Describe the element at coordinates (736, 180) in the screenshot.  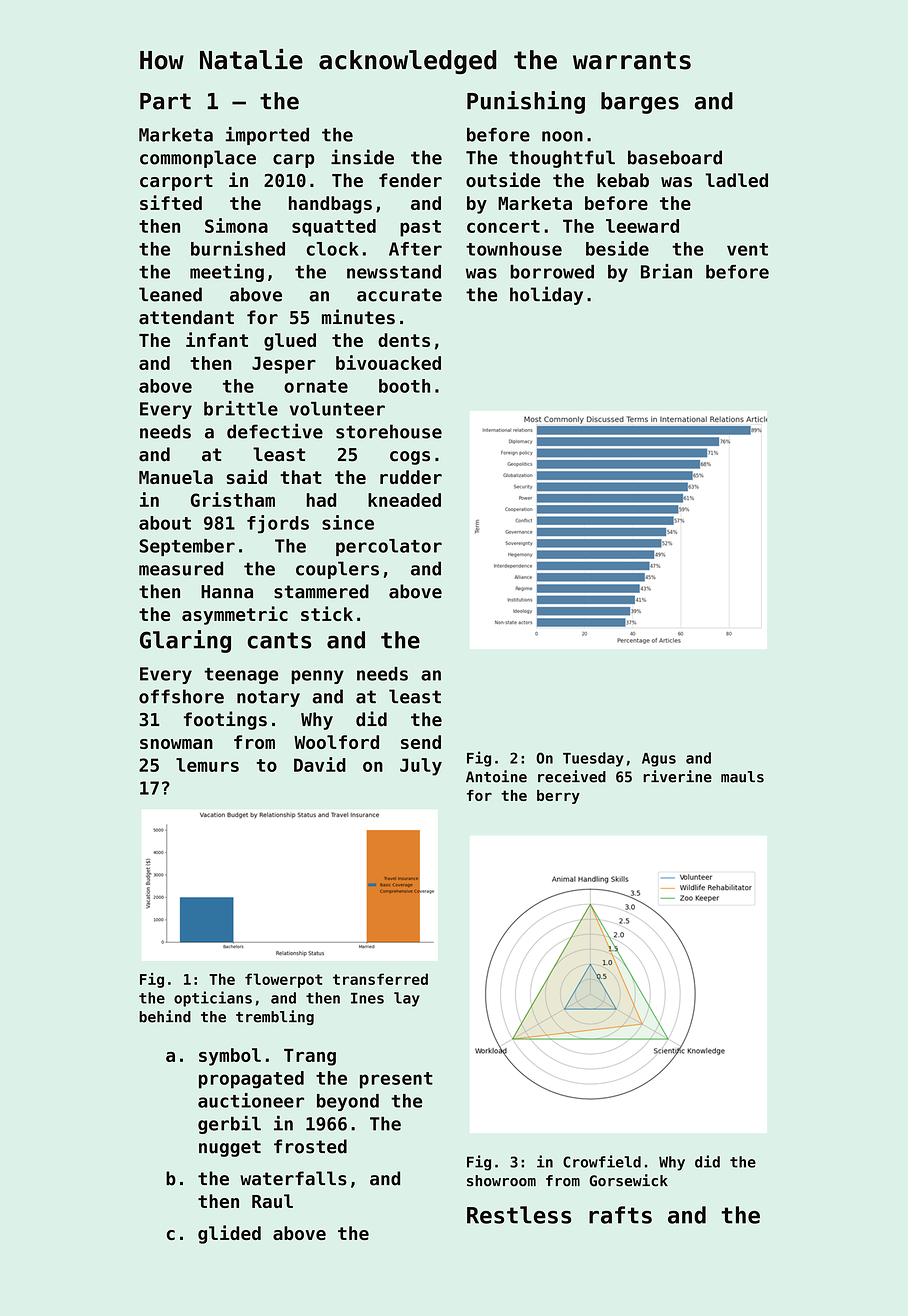
I see `ladled` at that location.
